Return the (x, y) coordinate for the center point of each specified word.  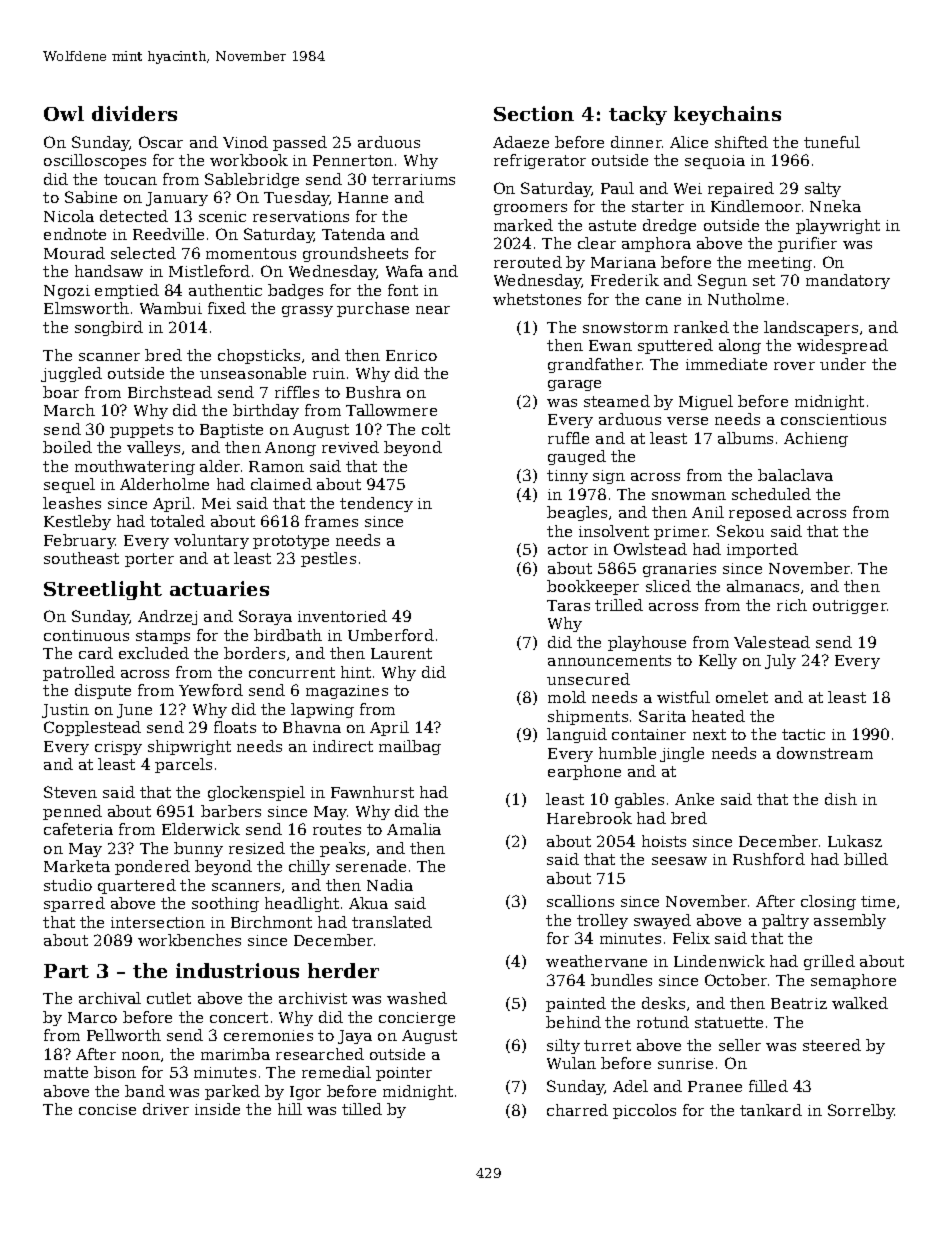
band (145, 1091)
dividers (134, 113)
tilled (362, 1109)
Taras (568, 605)
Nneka (835, 206)
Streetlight (103, 590)
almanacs (763, 586)
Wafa (404, 271)
